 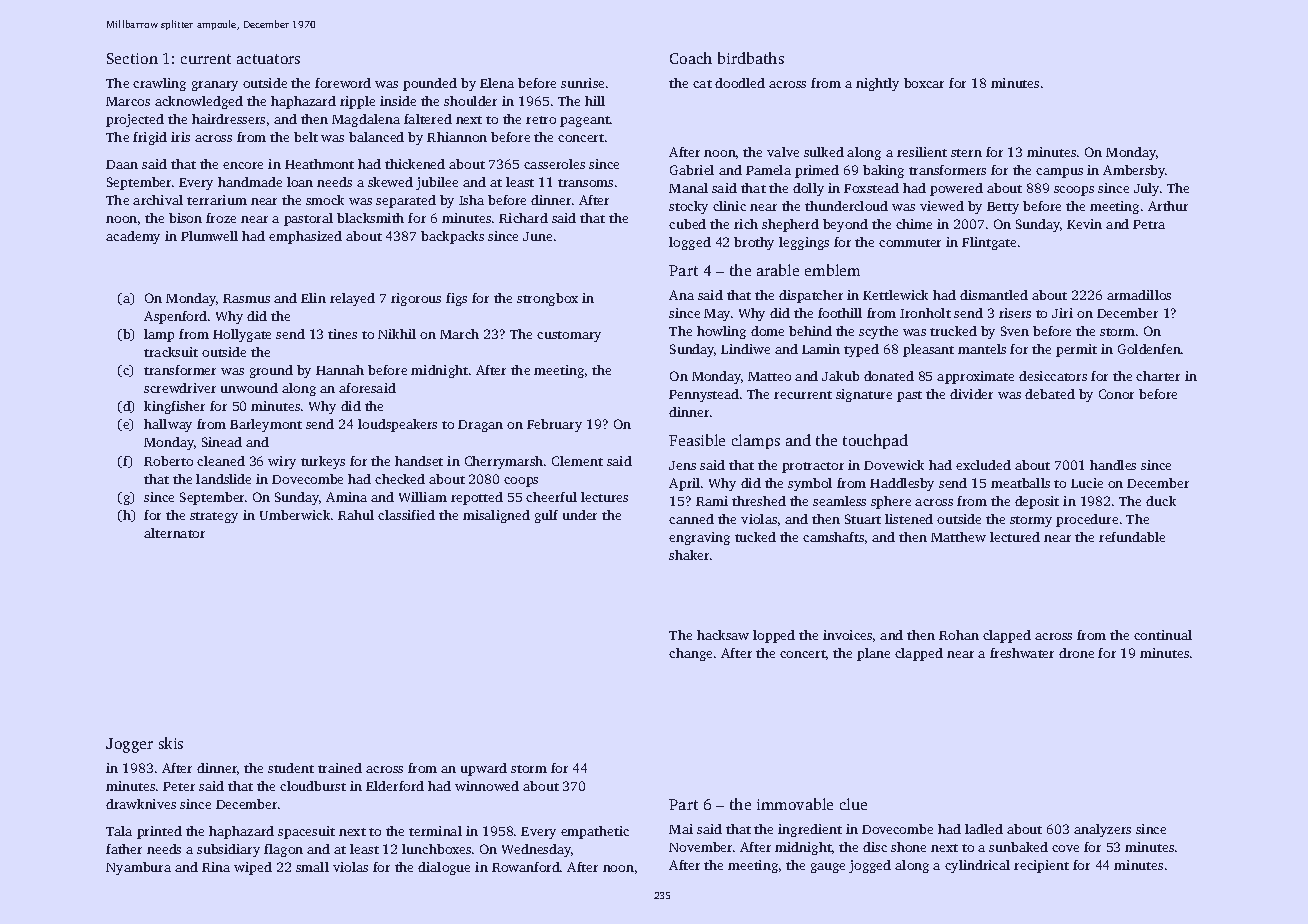 What do you see at coordinates (873, 654) in the image?
I see `plane` at bounding box center [873, 654].
